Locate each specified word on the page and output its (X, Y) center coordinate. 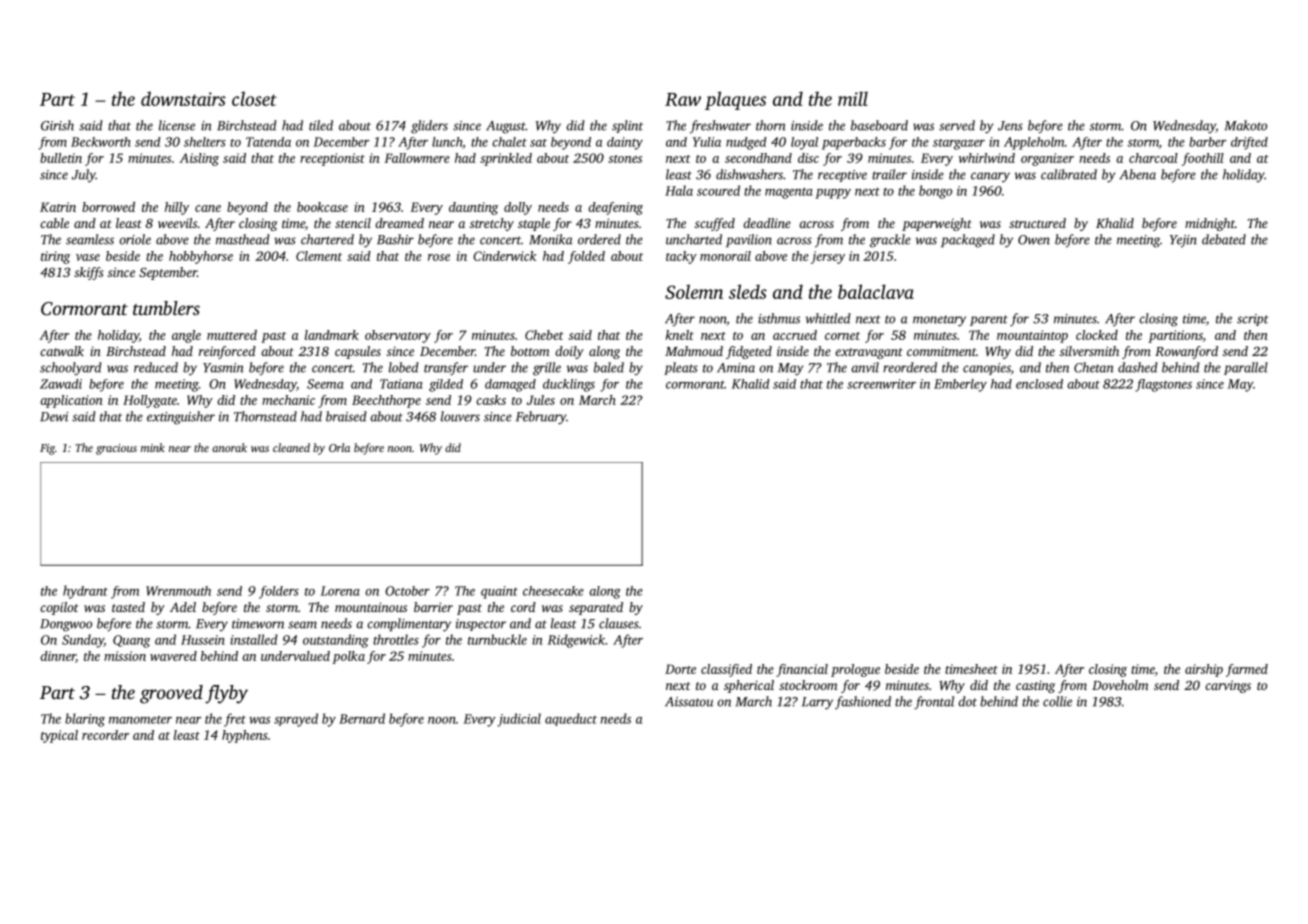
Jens (1010, 126)
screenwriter (881, 384)
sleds (748, 291)
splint (627, 126)
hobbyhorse (201, 257)
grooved (171, 694)
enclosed (1039, 384)
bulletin (61, 158)
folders (279, 592)
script (1253, 320)
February (541, 418)
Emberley (960, 385)
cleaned (291, 447)
